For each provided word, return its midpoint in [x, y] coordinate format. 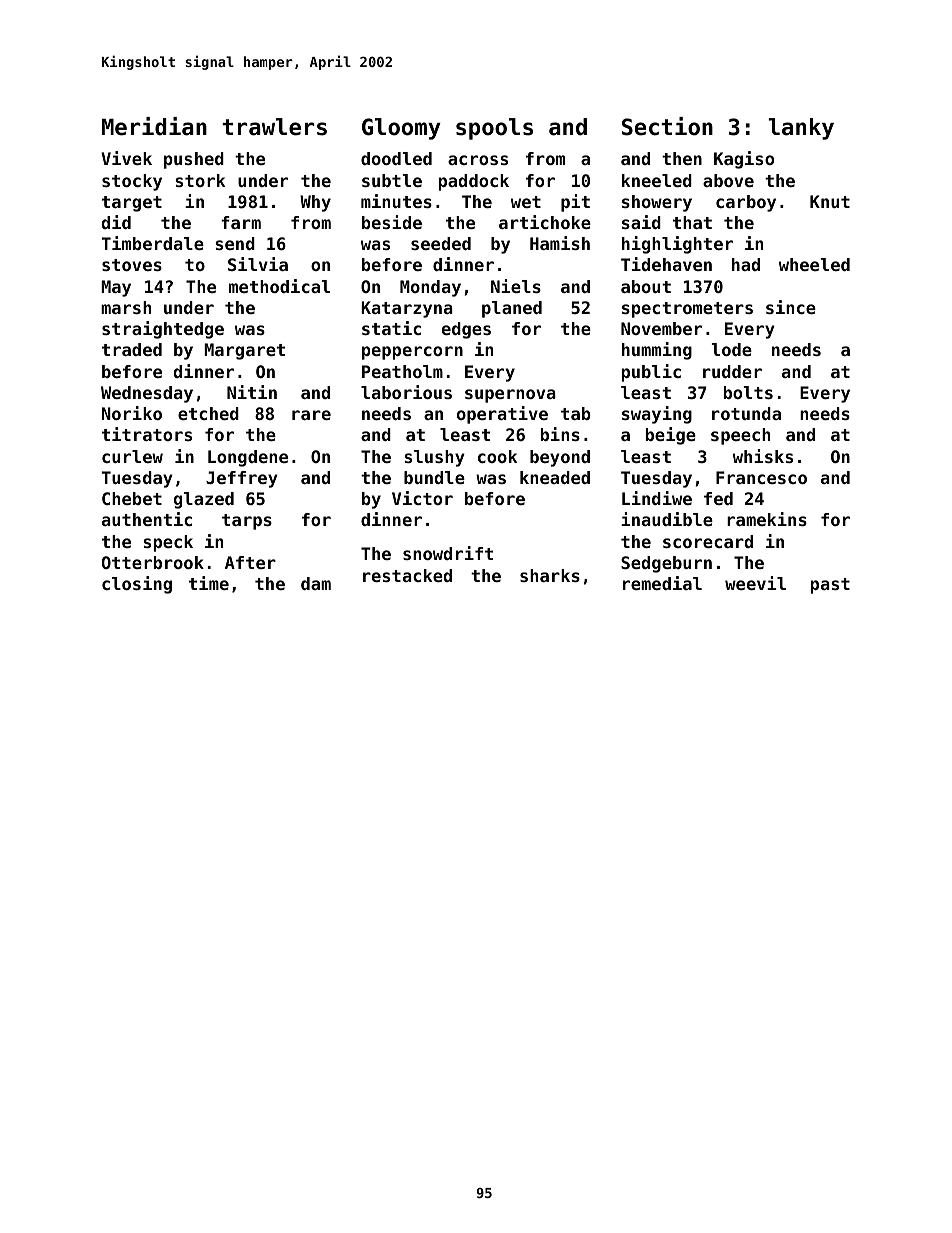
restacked [407, 575]
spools [494, 129]
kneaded [555, 477]
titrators [147, 434]
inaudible [667, 519]
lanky [801, 129]
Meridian [154, 126]
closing [137, 585]
